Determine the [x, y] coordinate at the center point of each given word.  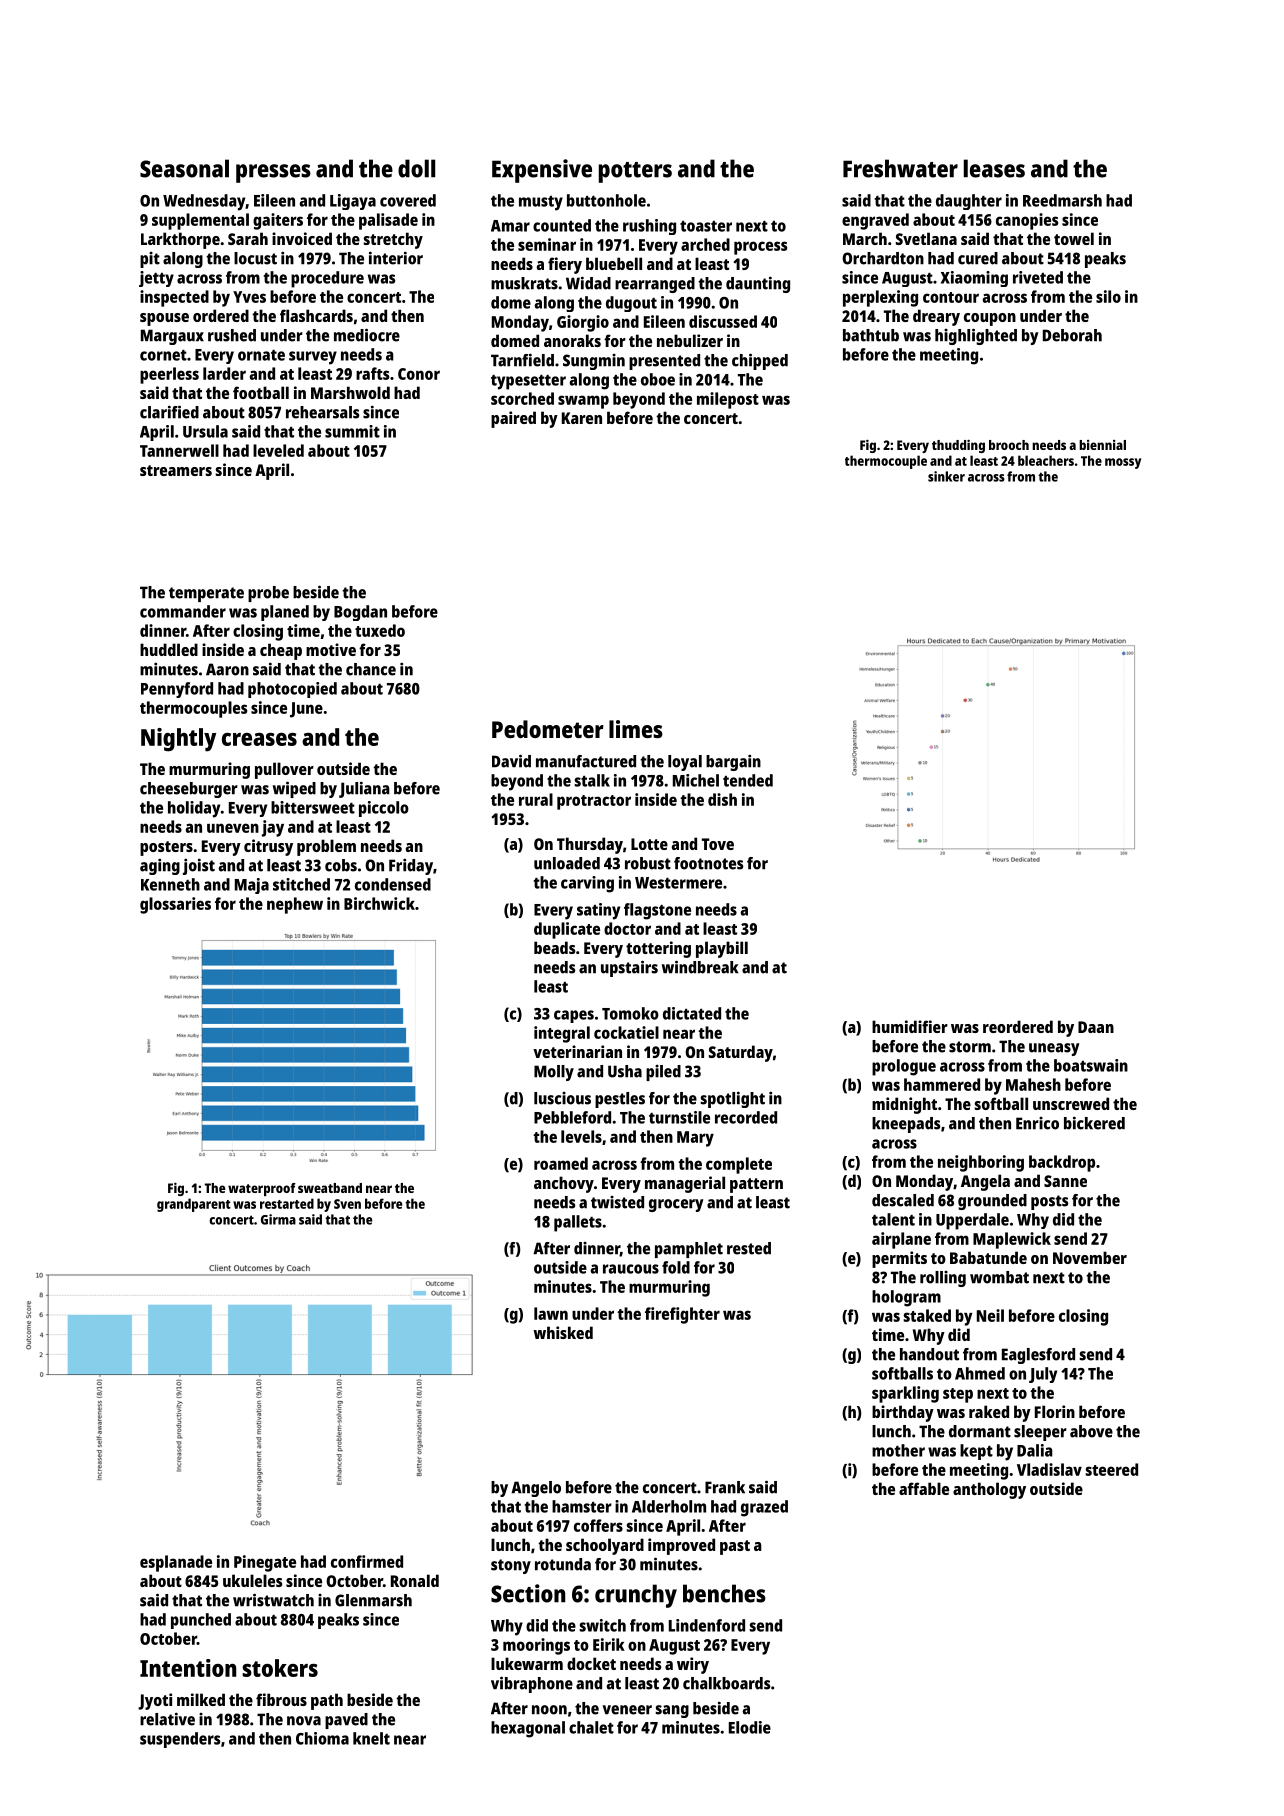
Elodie [750, 1727]
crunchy [636, 1596]
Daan [1096, 1027]
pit [150, 260]
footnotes [708, 863]
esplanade [176, 1563]
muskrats [524, 283]
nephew [295, 905]
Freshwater [900, 168]
